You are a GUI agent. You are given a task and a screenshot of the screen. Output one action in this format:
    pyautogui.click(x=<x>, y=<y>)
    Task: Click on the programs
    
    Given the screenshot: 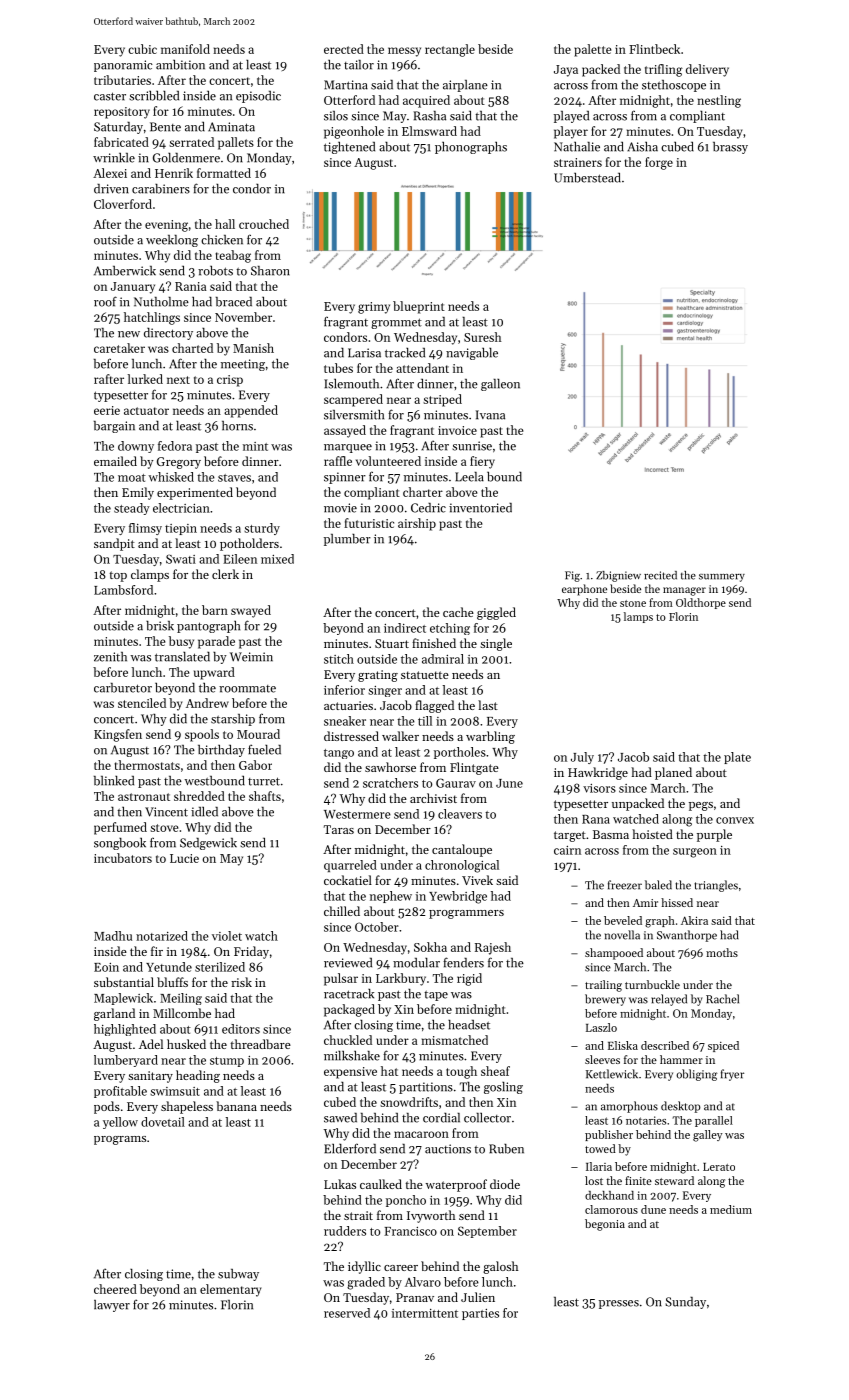 What is the action you would take?
    pyautogui.click(x=120, y=1140)
